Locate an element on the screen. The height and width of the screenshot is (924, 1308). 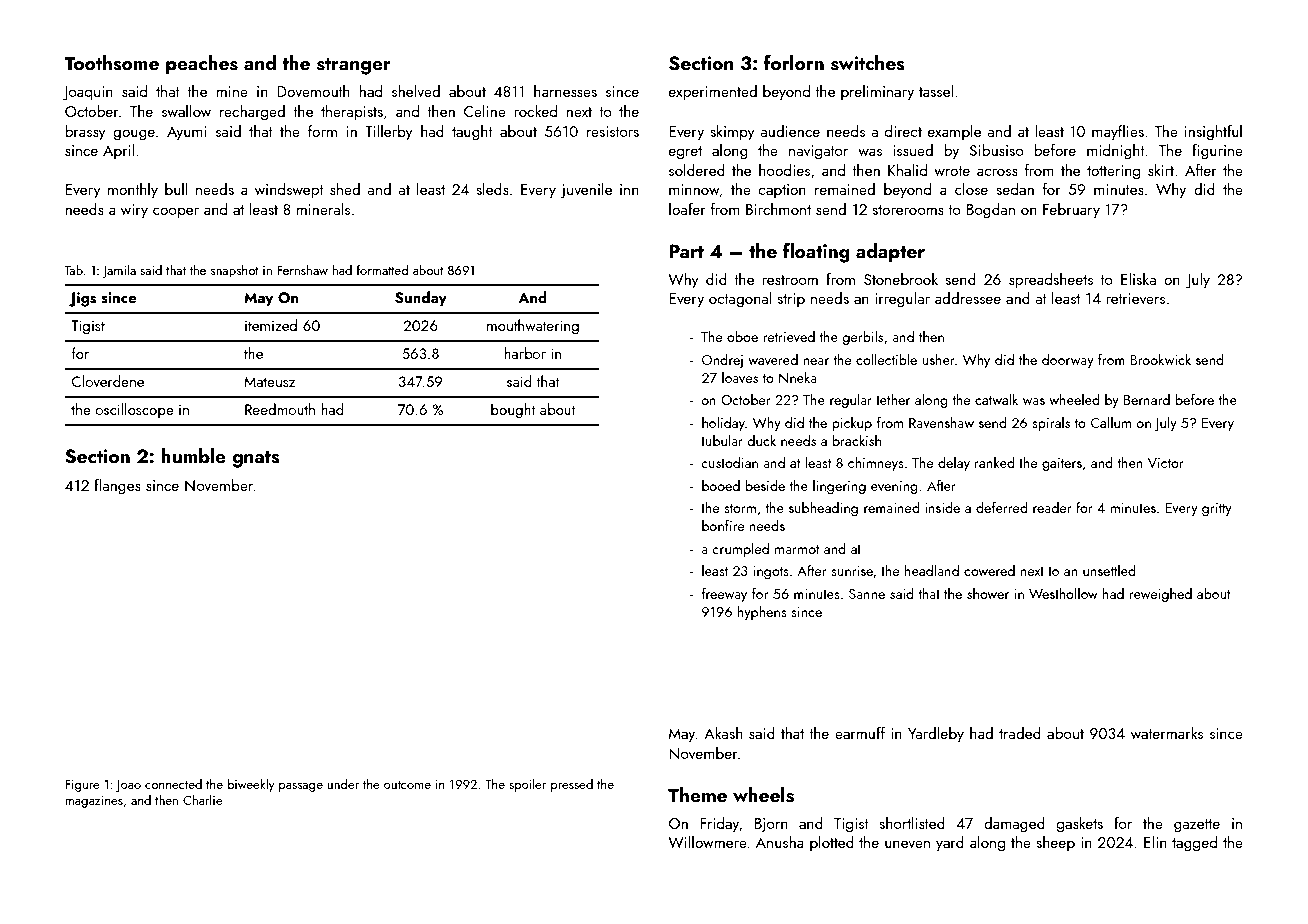
minnow is located at coordinates (694, 189).
